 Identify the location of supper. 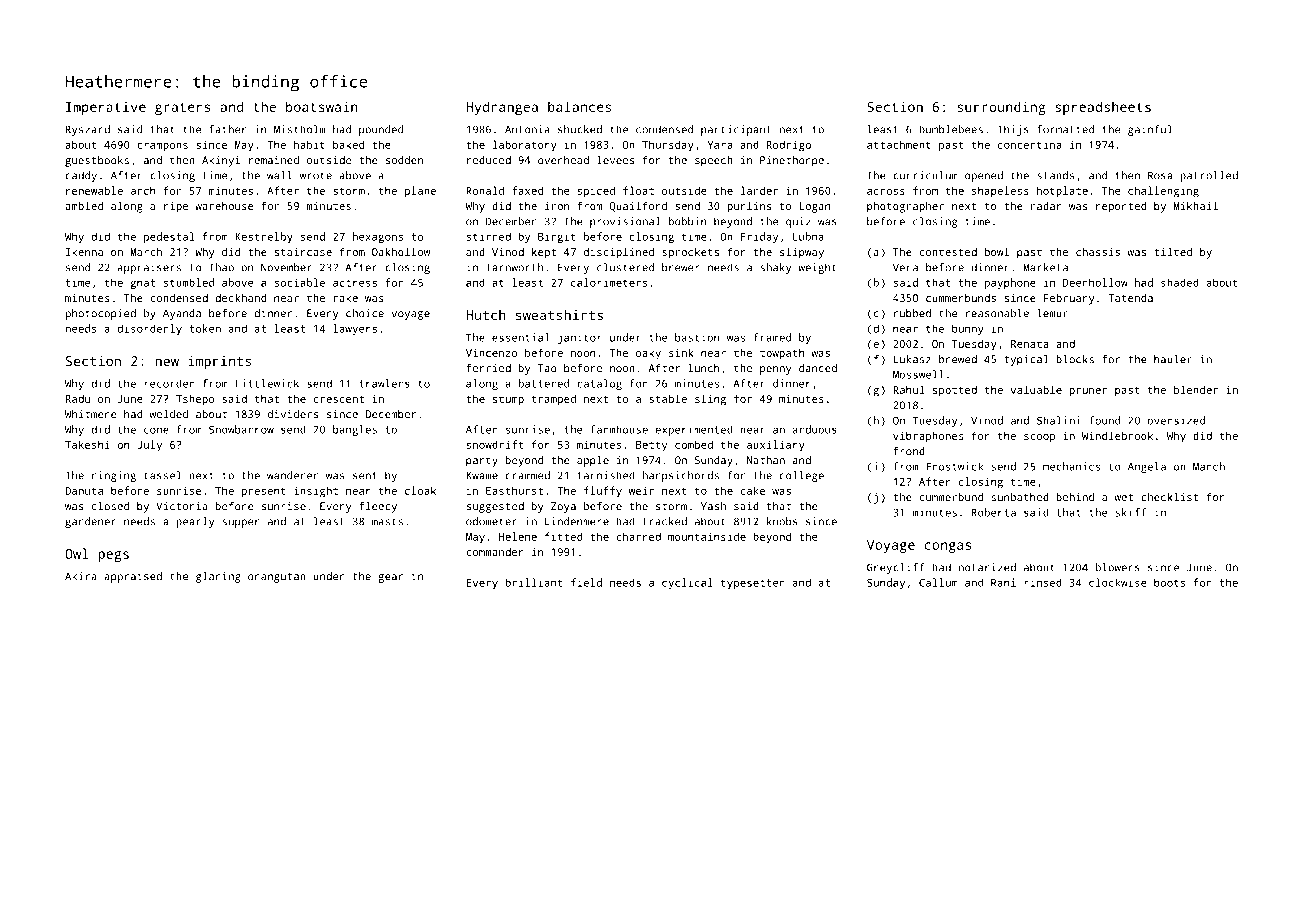
(240, 523).
